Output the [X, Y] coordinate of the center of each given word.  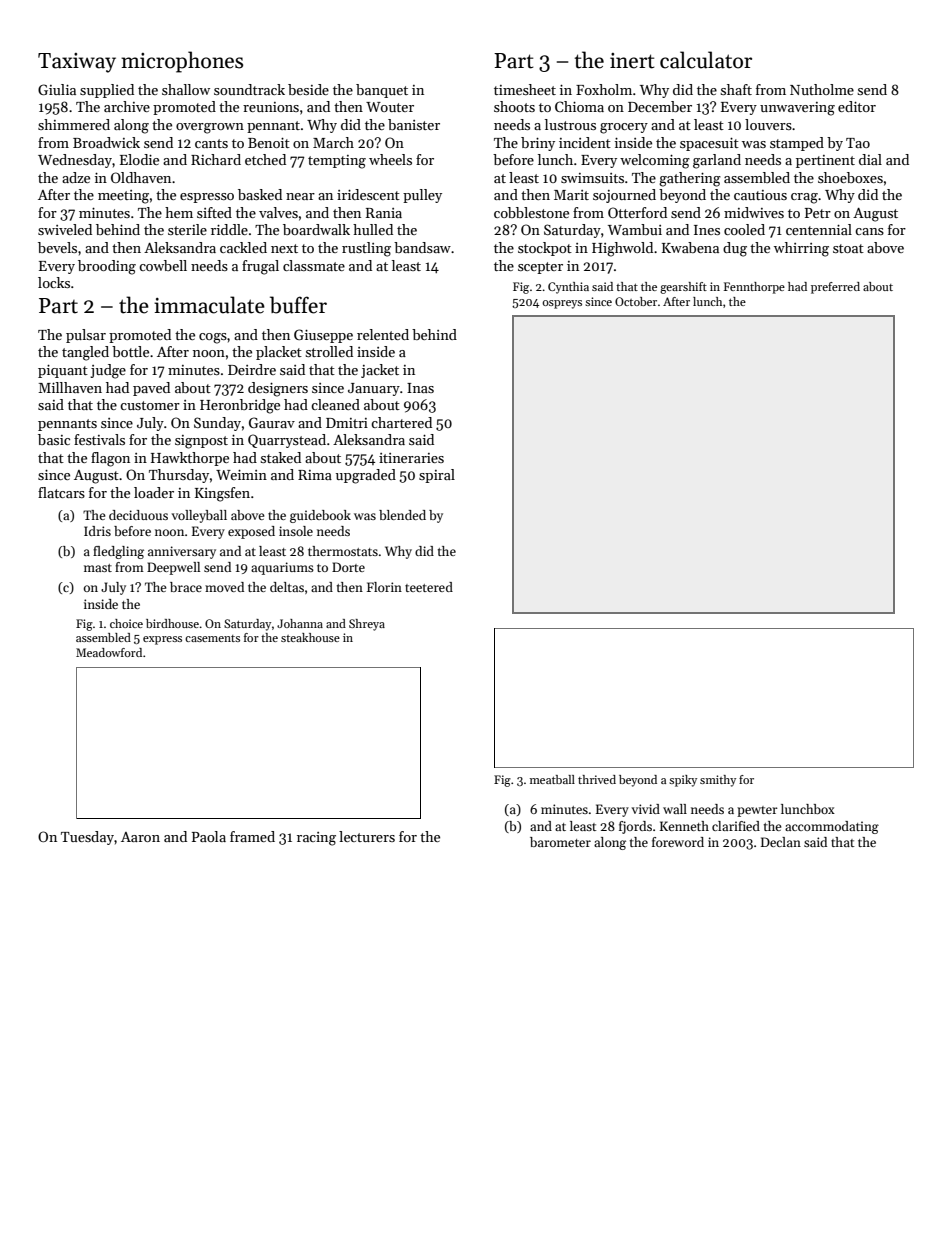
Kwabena [690, 247]
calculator [706, 60]
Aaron [140, 837]
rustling [366, 249]
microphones [182, 62]
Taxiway [77, 63]
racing [316, 839]
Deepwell [173, 568]
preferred [835, 288]
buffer [298, 305]
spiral [437, 476]
